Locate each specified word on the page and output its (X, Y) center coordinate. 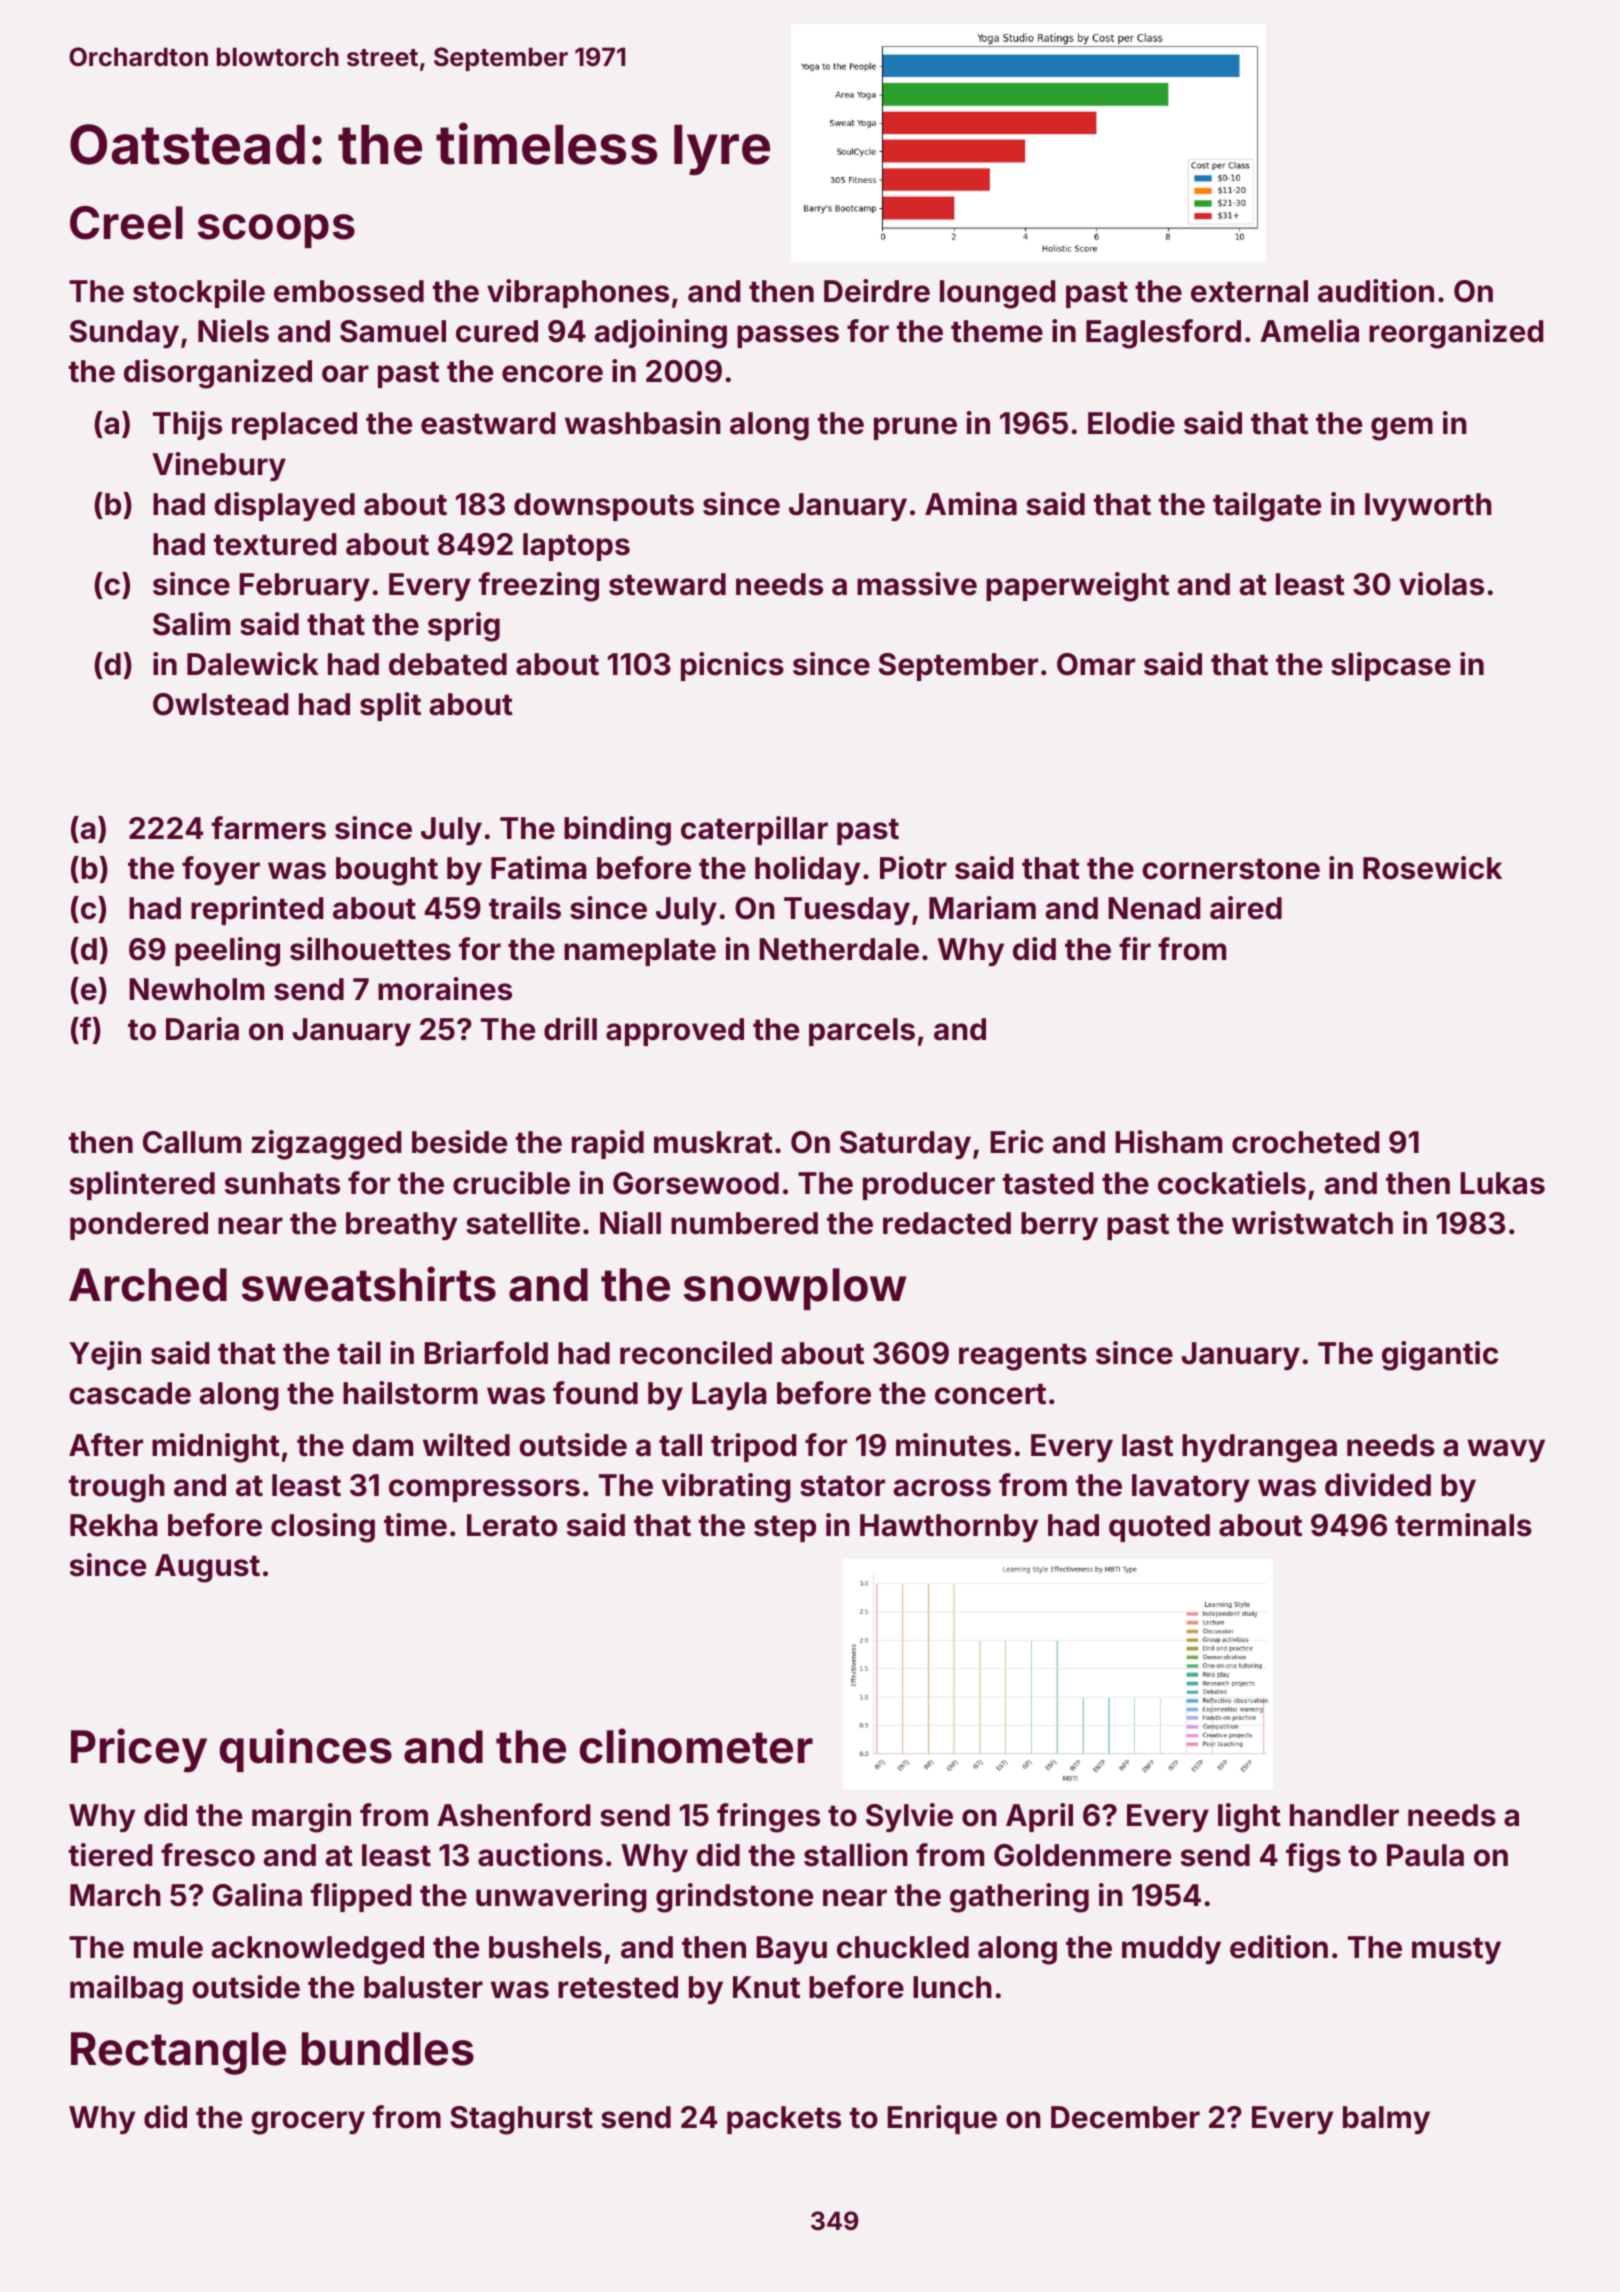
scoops (276, 231)
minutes (953, 1445)
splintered (142, 1185)
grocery (308, 2123)
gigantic (1440, 1356)
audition (1376, 291)
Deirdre (877, 291)
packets (784, 2120)
